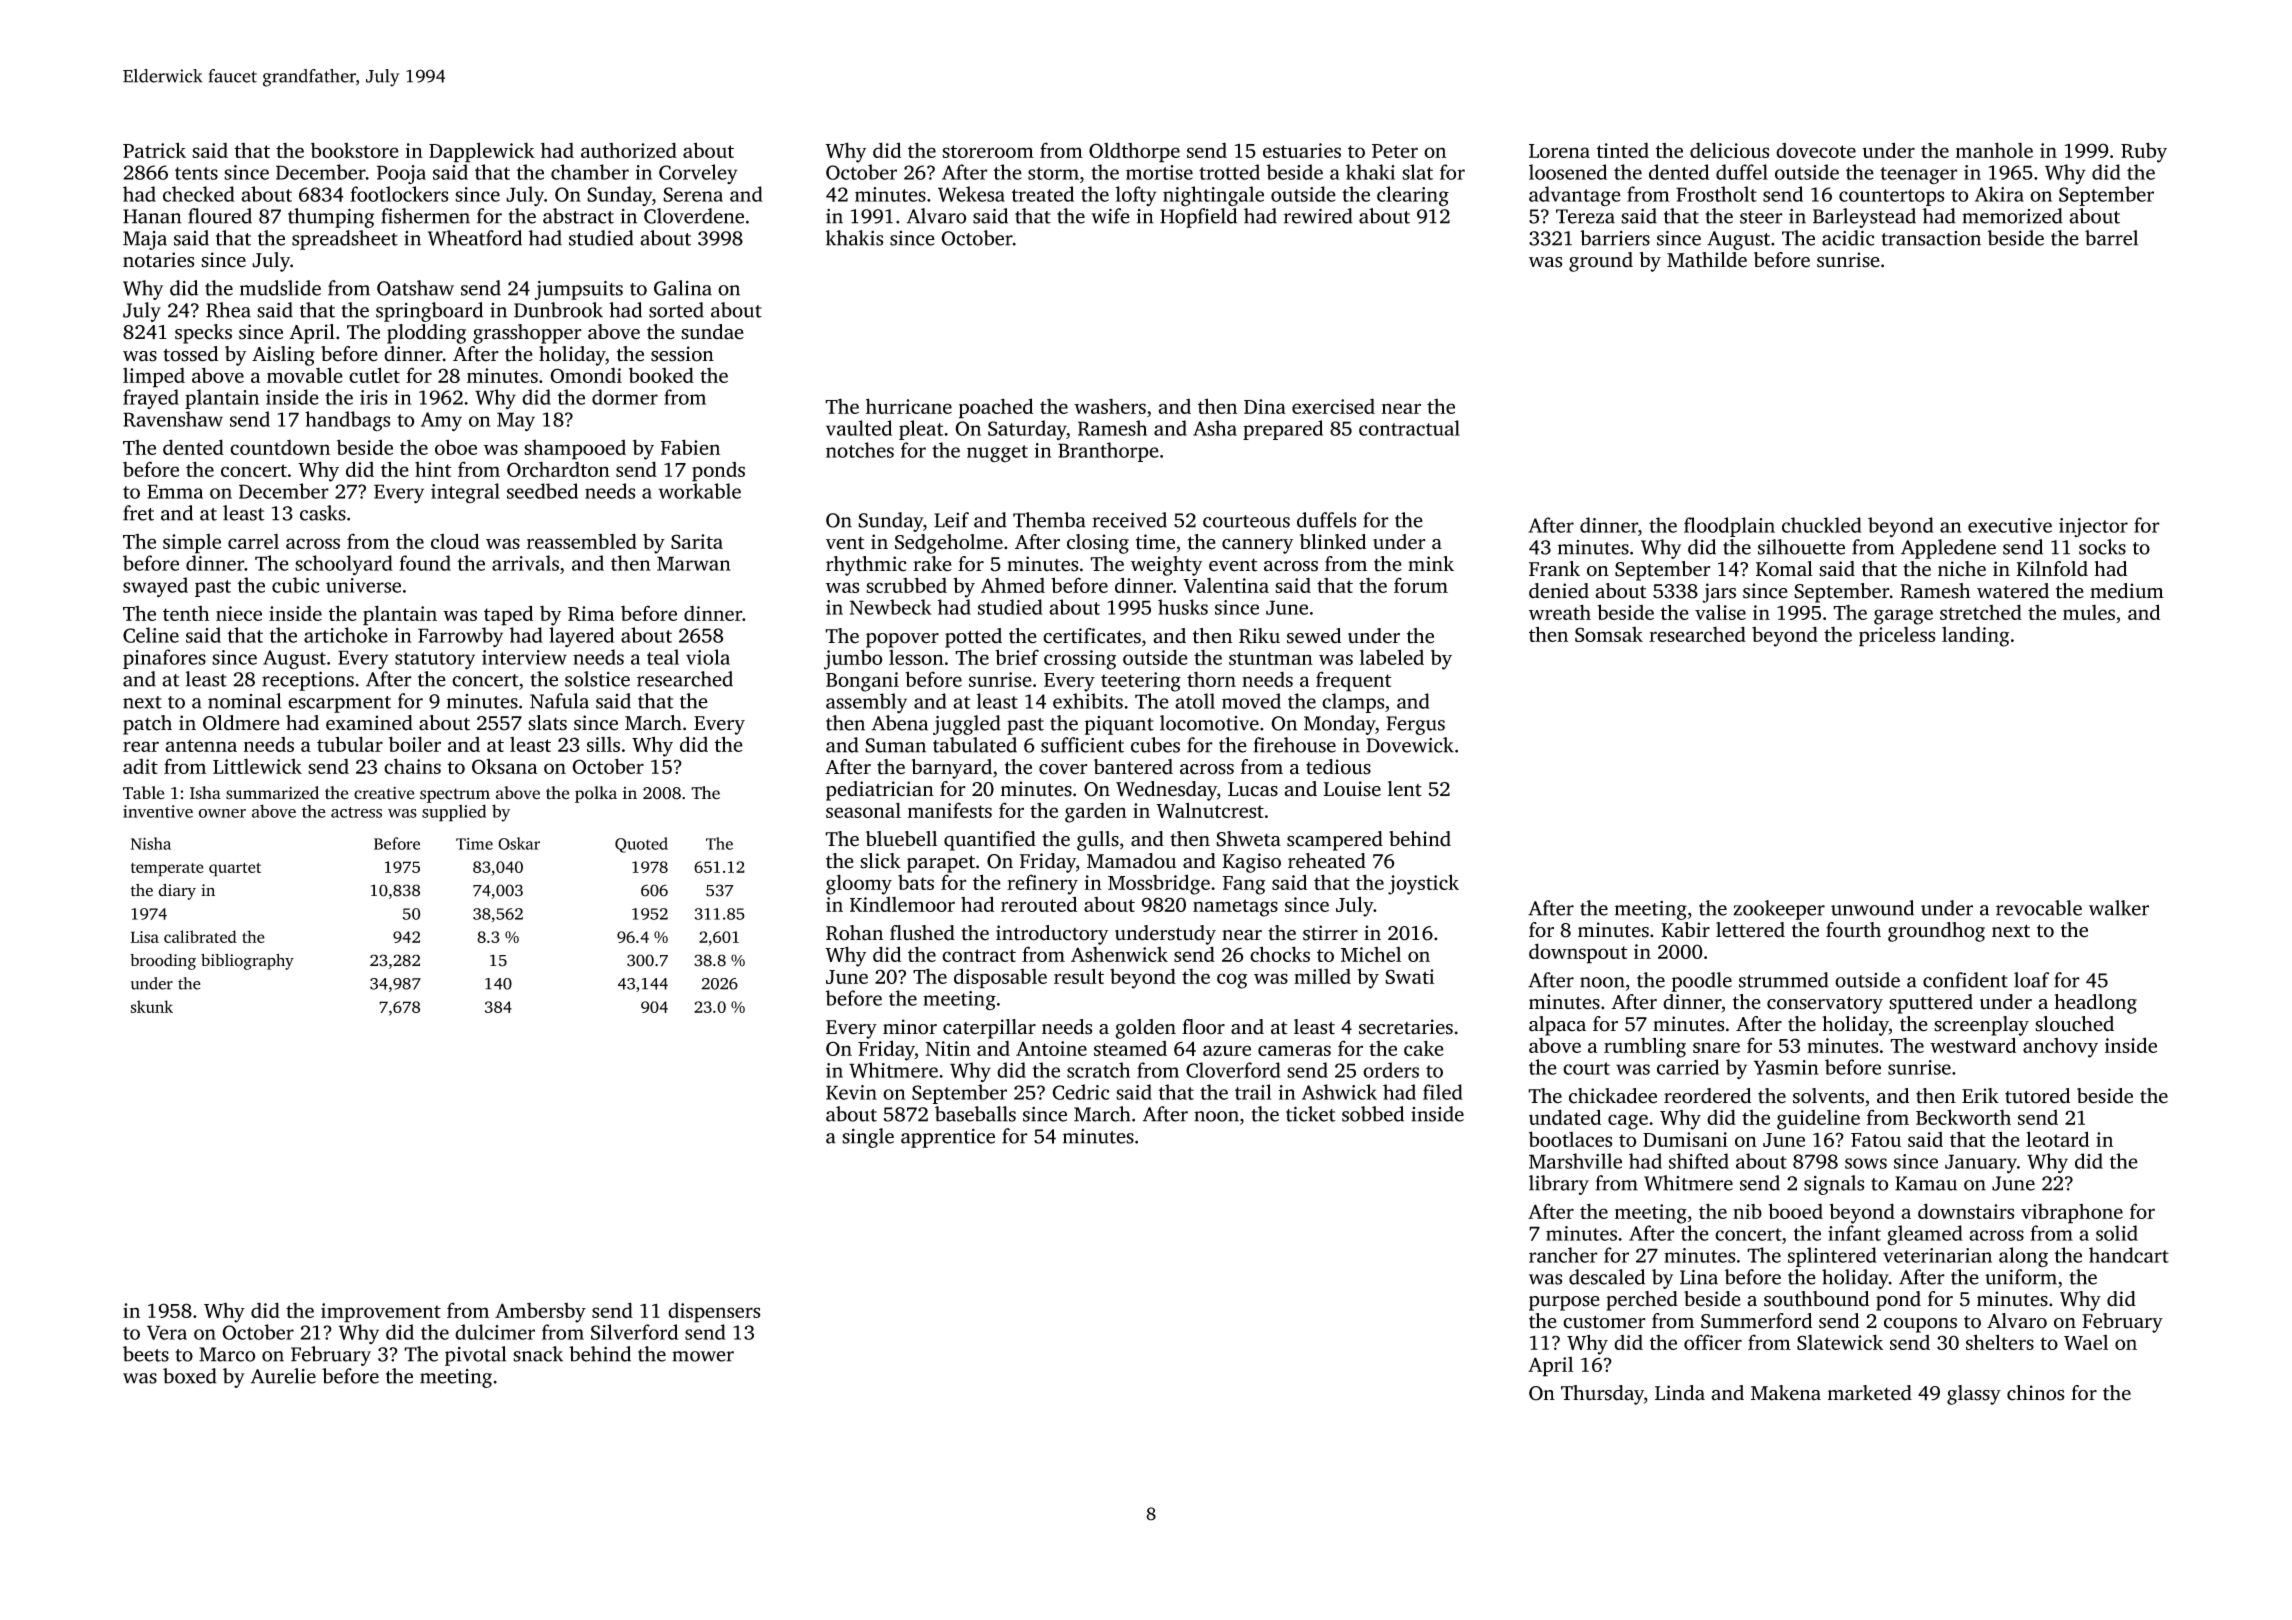 The image size is (2292, 1620). What do you see at coordinates (1707, 260) in the screenshot?
I see `Mathilde` at bounding box center [1707, 260].
